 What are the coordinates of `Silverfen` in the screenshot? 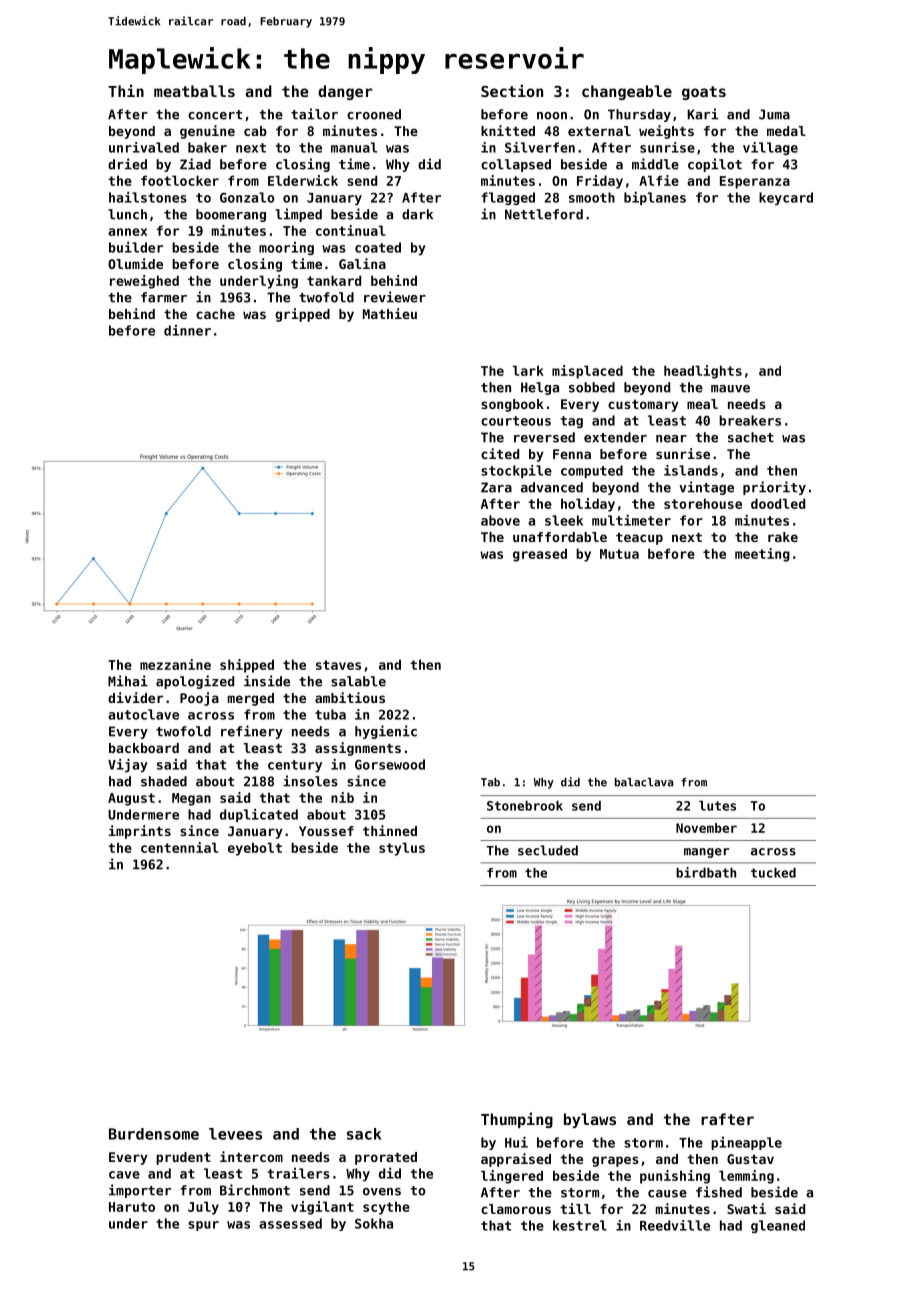 It's located at (540, 147).
